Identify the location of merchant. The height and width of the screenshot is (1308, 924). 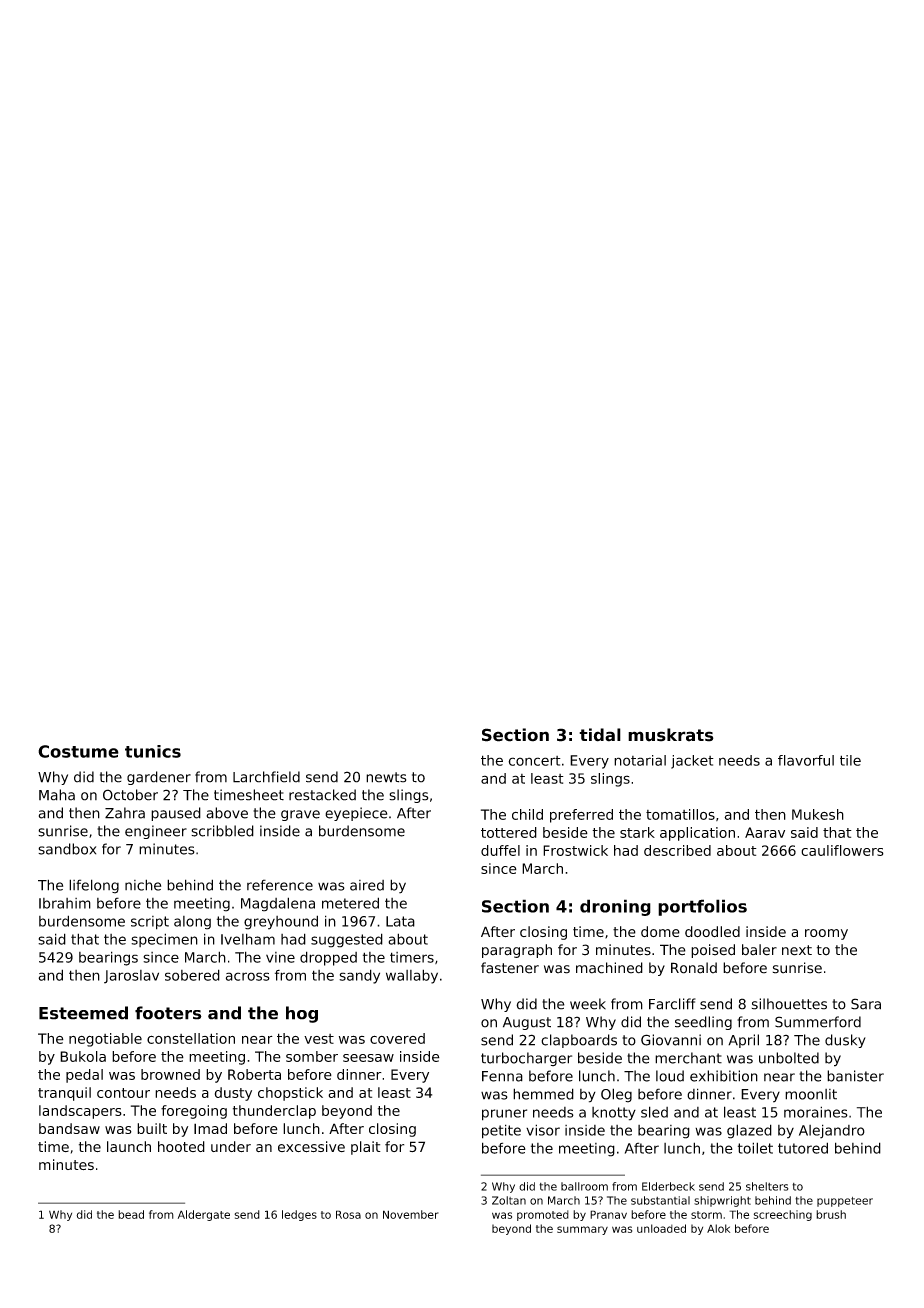
(688, 1058).
